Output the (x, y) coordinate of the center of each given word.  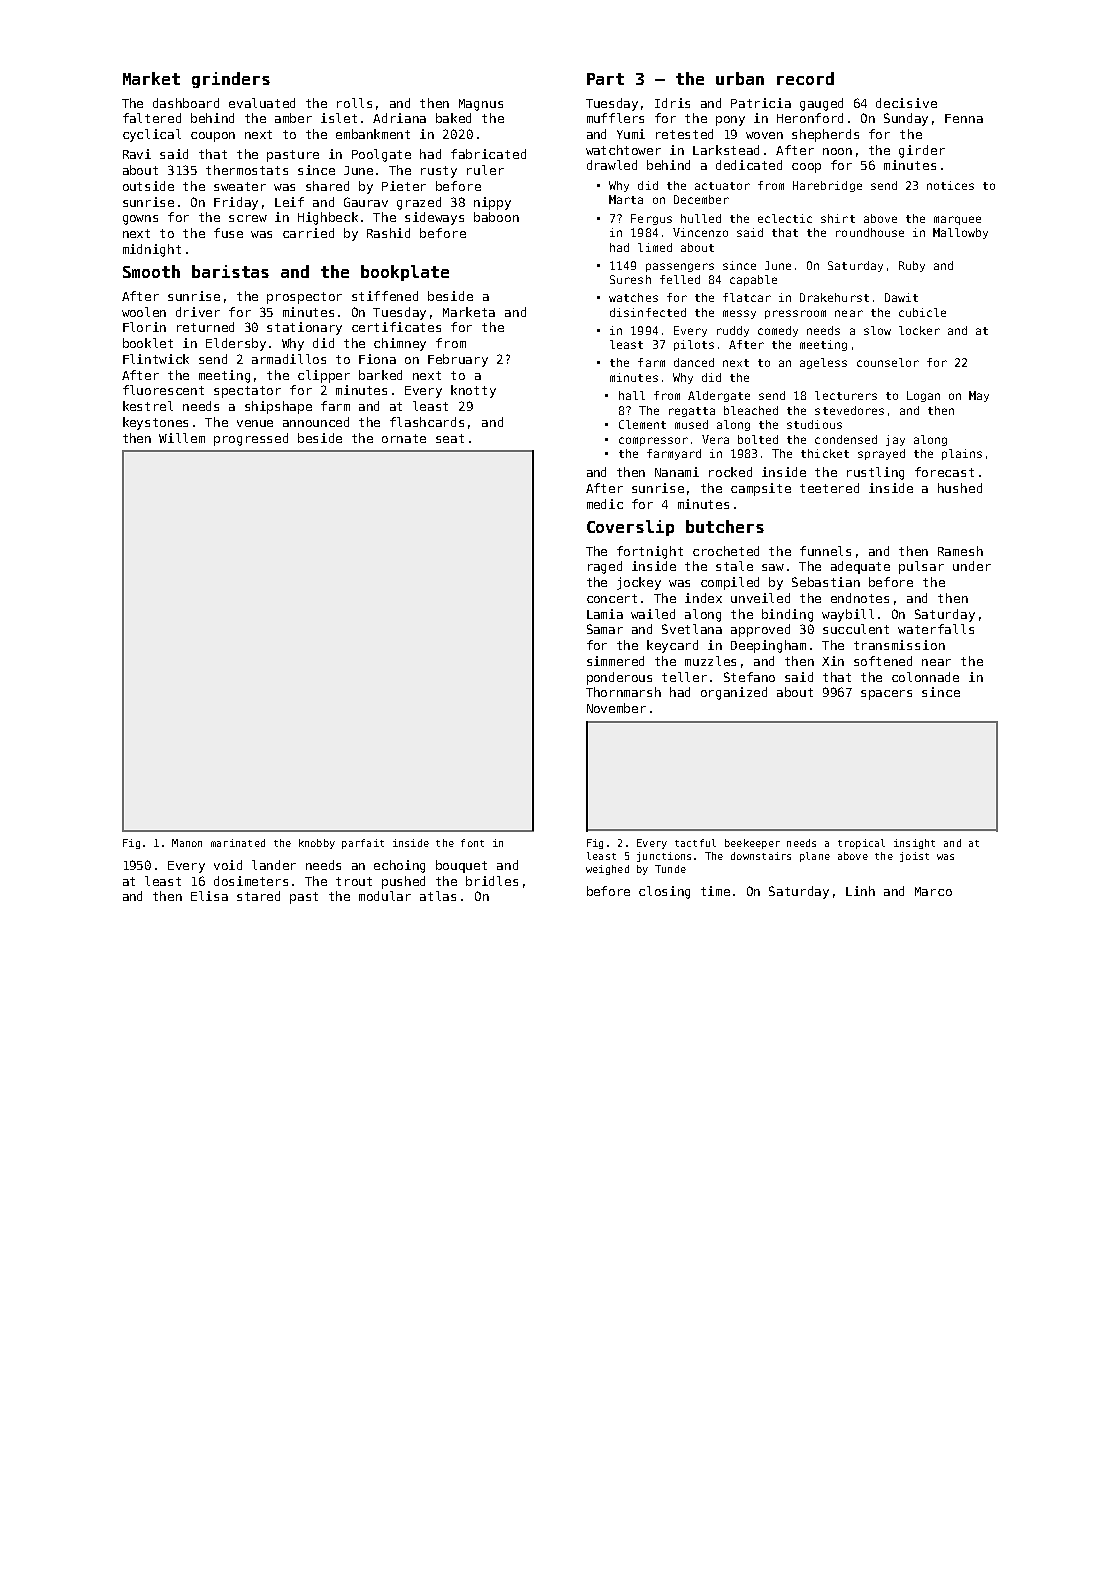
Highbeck (328, 218)
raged (605, 567)
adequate (860, 567)
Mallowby (960, 233)
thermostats (247, 170)
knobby (317, 844)
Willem (182, 438)
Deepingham (768, 646)
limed (655, 247)
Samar (605, 629)
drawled (612, 165)
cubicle (922, 312)
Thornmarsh (623, 692)
